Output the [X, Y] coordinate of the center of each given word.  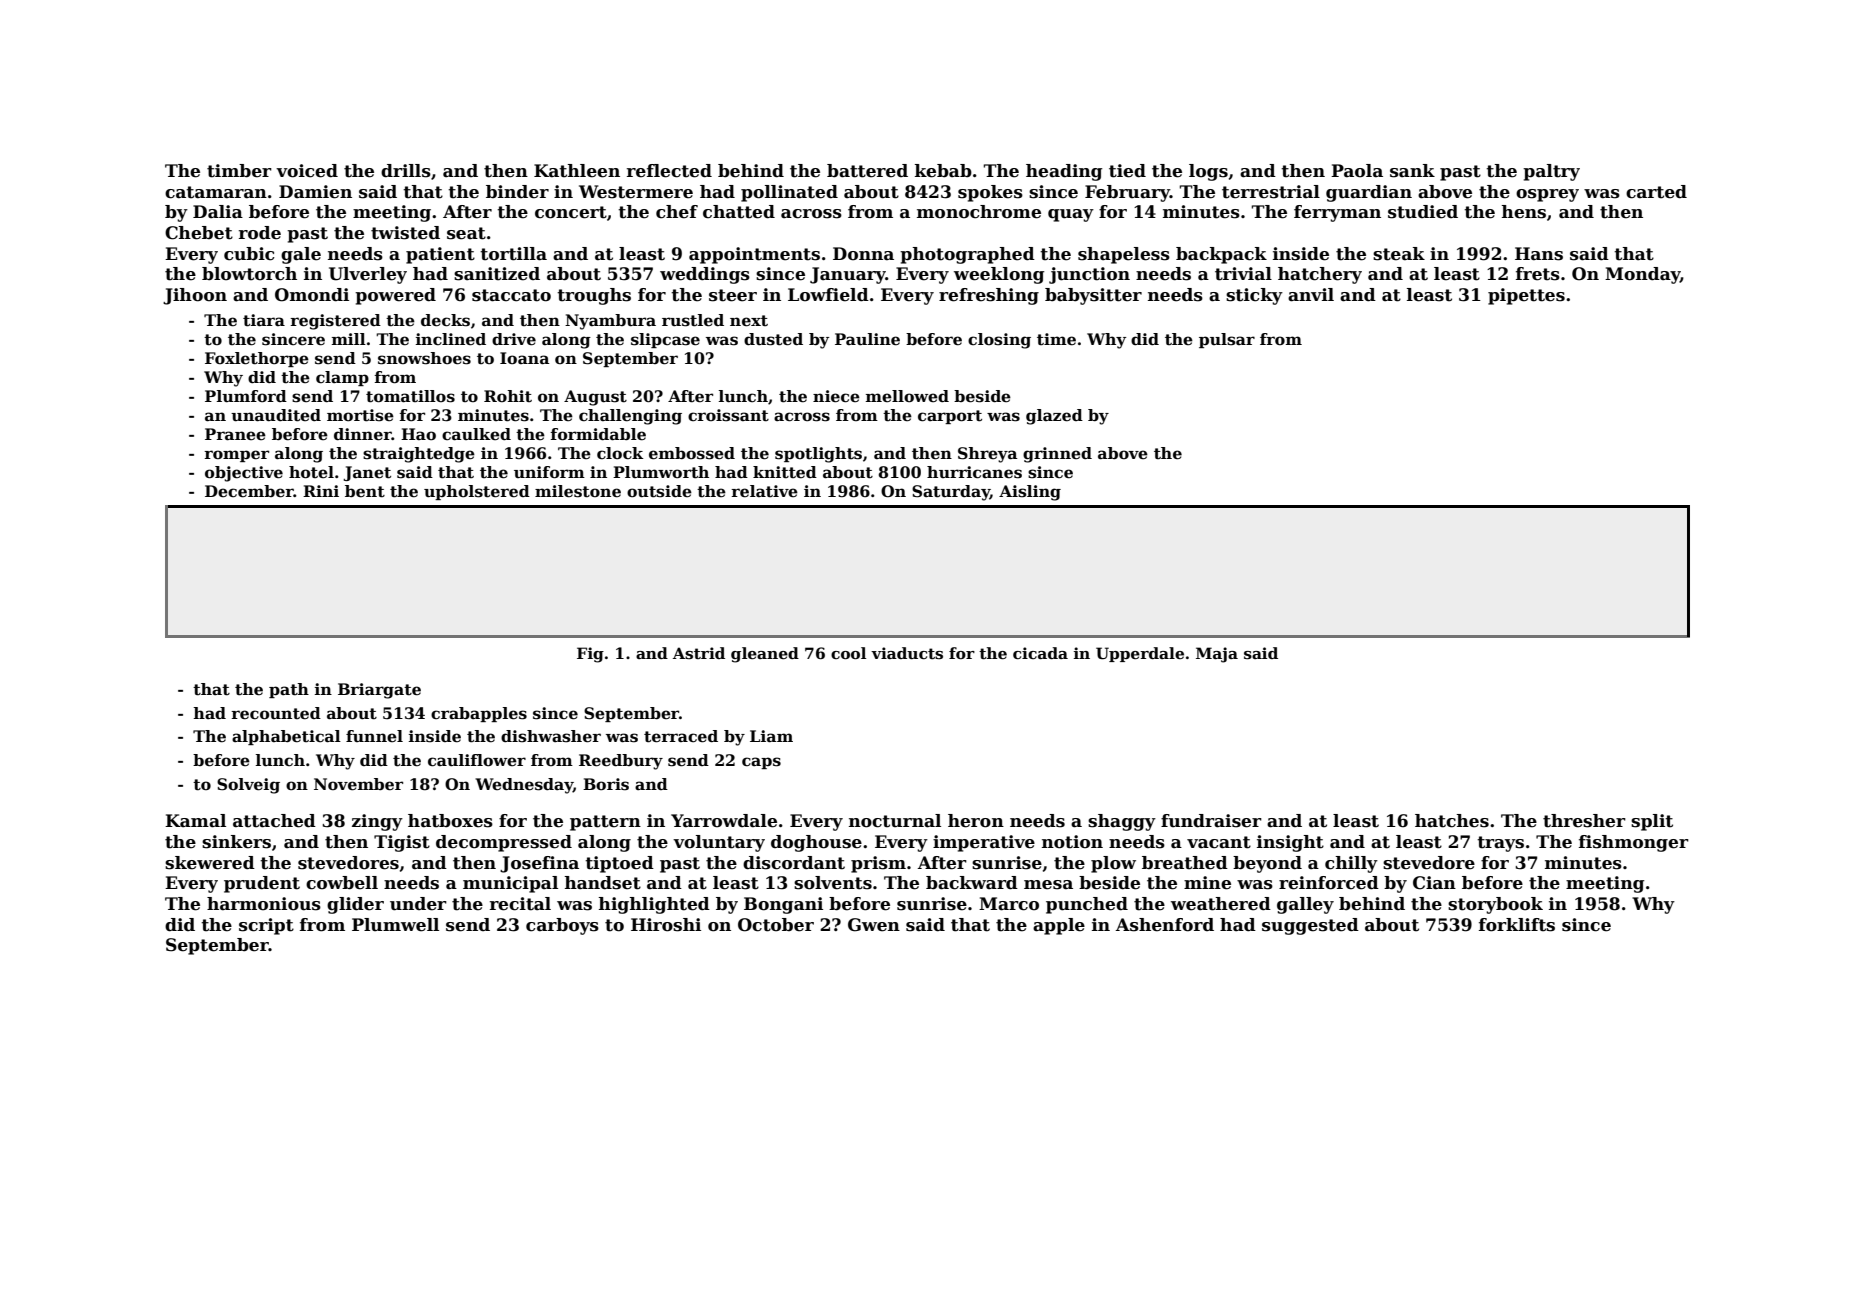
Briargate [379, 691]
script [266, 926]
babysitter [1093, 296]
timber [239, 171]
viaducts [907, 653]
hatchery [1320, 275]
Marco [1009, 904]
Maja [1217, 655]
